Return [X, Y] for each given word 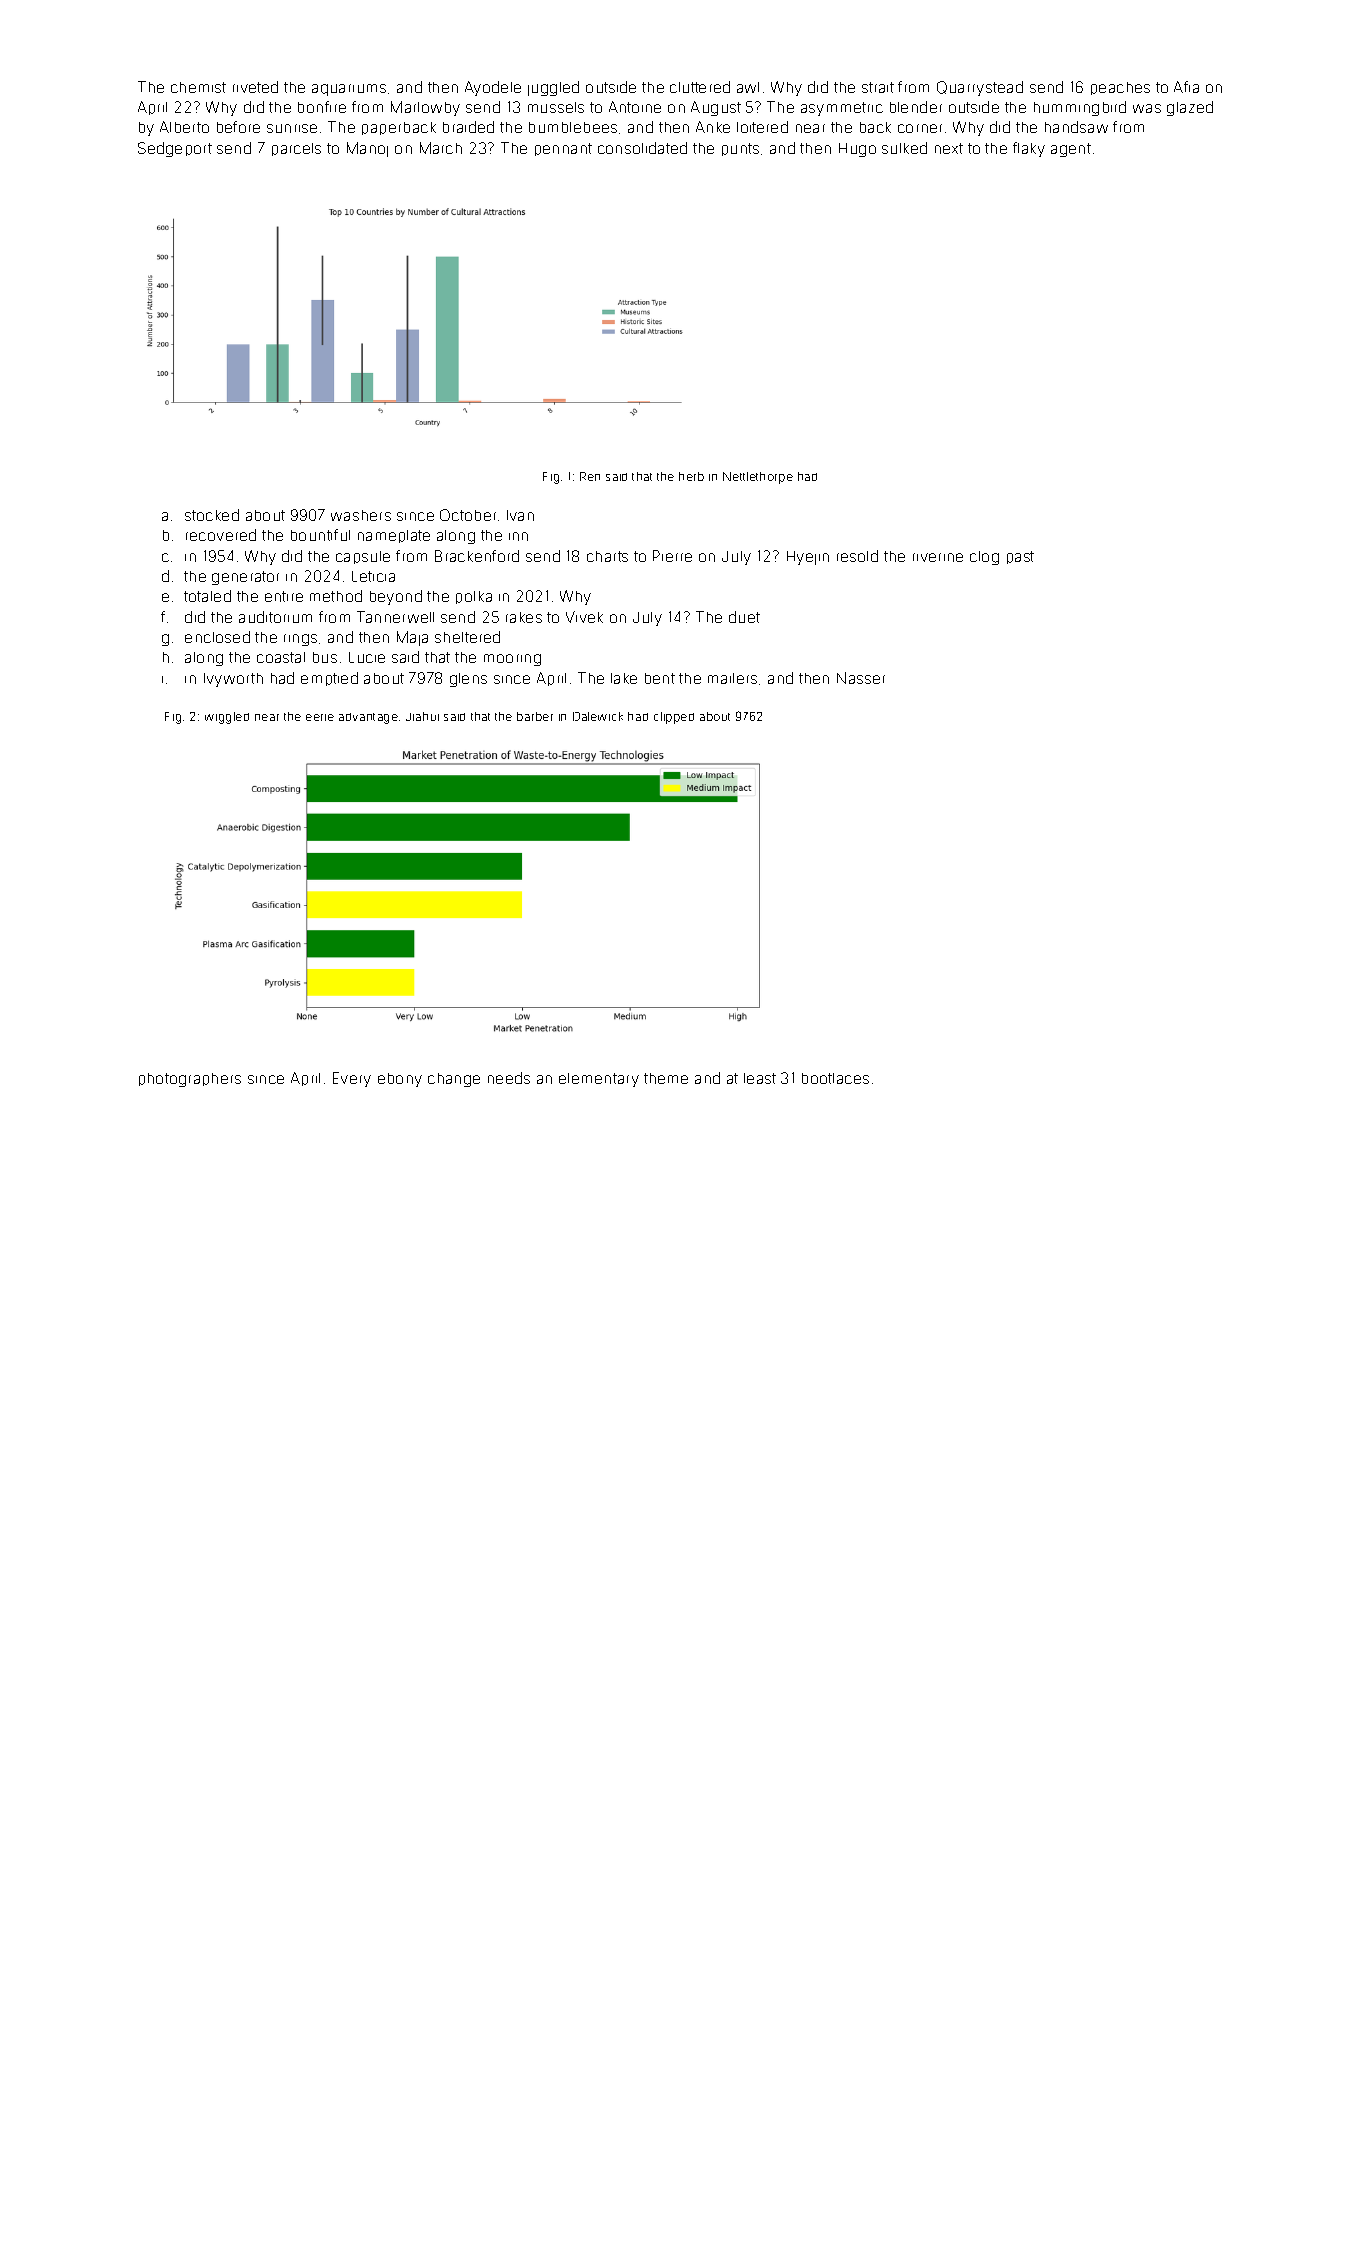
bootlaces [835, 1078]
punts [740, 149]
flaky [1029, 149]
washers [361, 515]
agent [1071, 150]
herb [691, 476]
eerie [320, 717]
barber [535, 716]
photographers [190, 1080]
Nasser [861, 678]
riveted [255, 87]
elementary [599, 1080]
